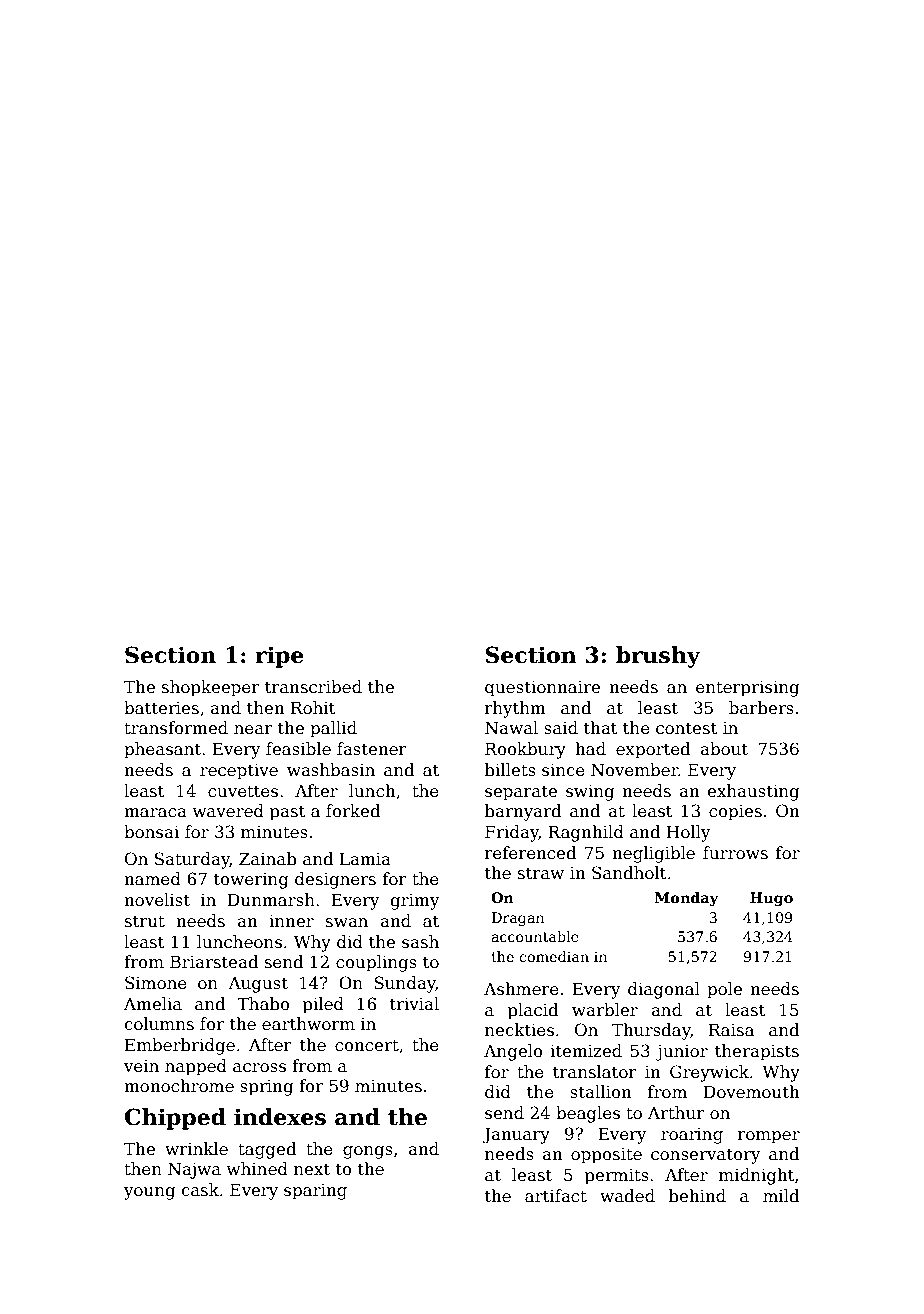  I want to click on pole, so click(724, 990).
